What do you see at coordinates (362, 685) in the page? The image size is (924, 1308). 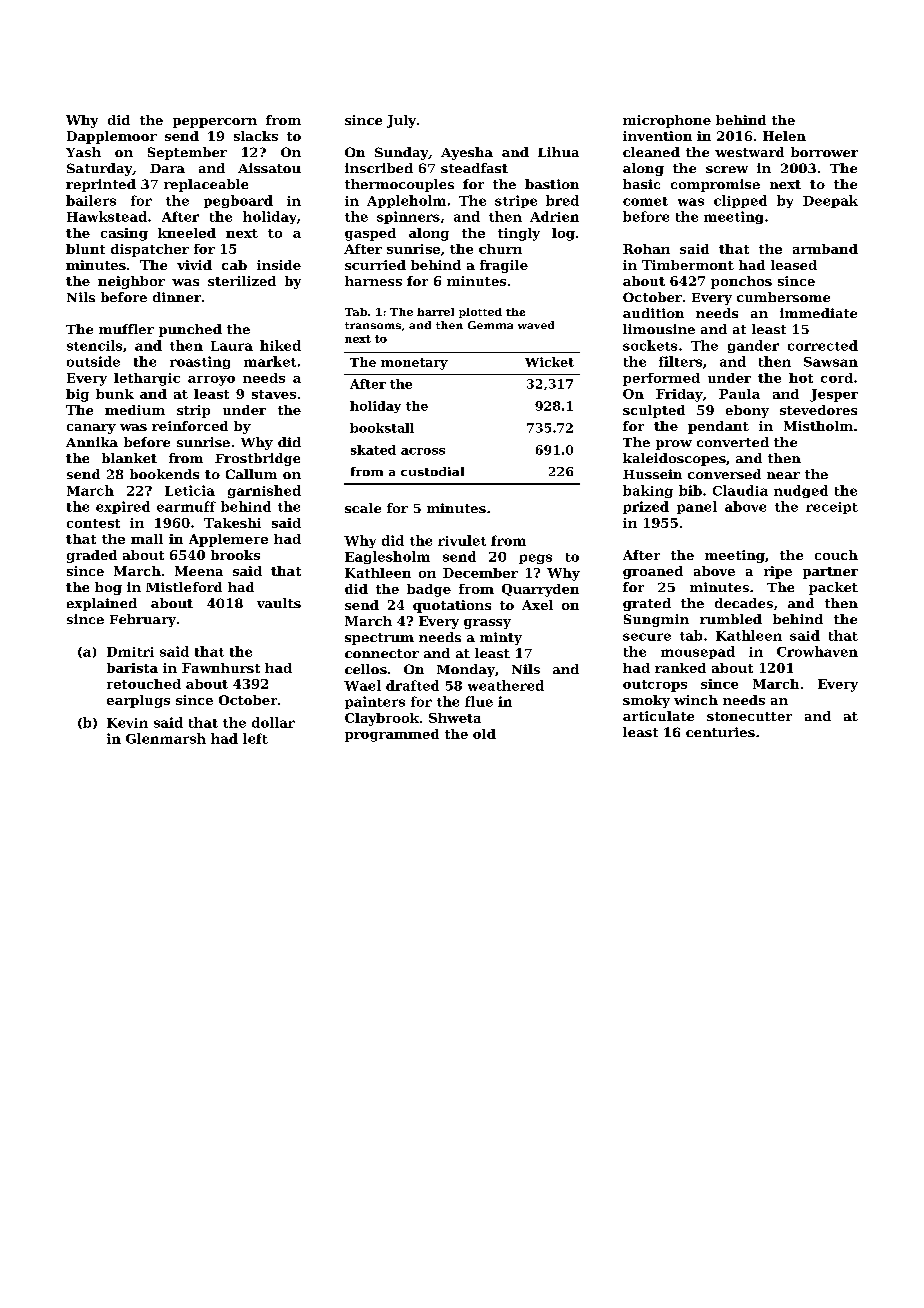 I see `Wael` at bounding box center [362, 685].
